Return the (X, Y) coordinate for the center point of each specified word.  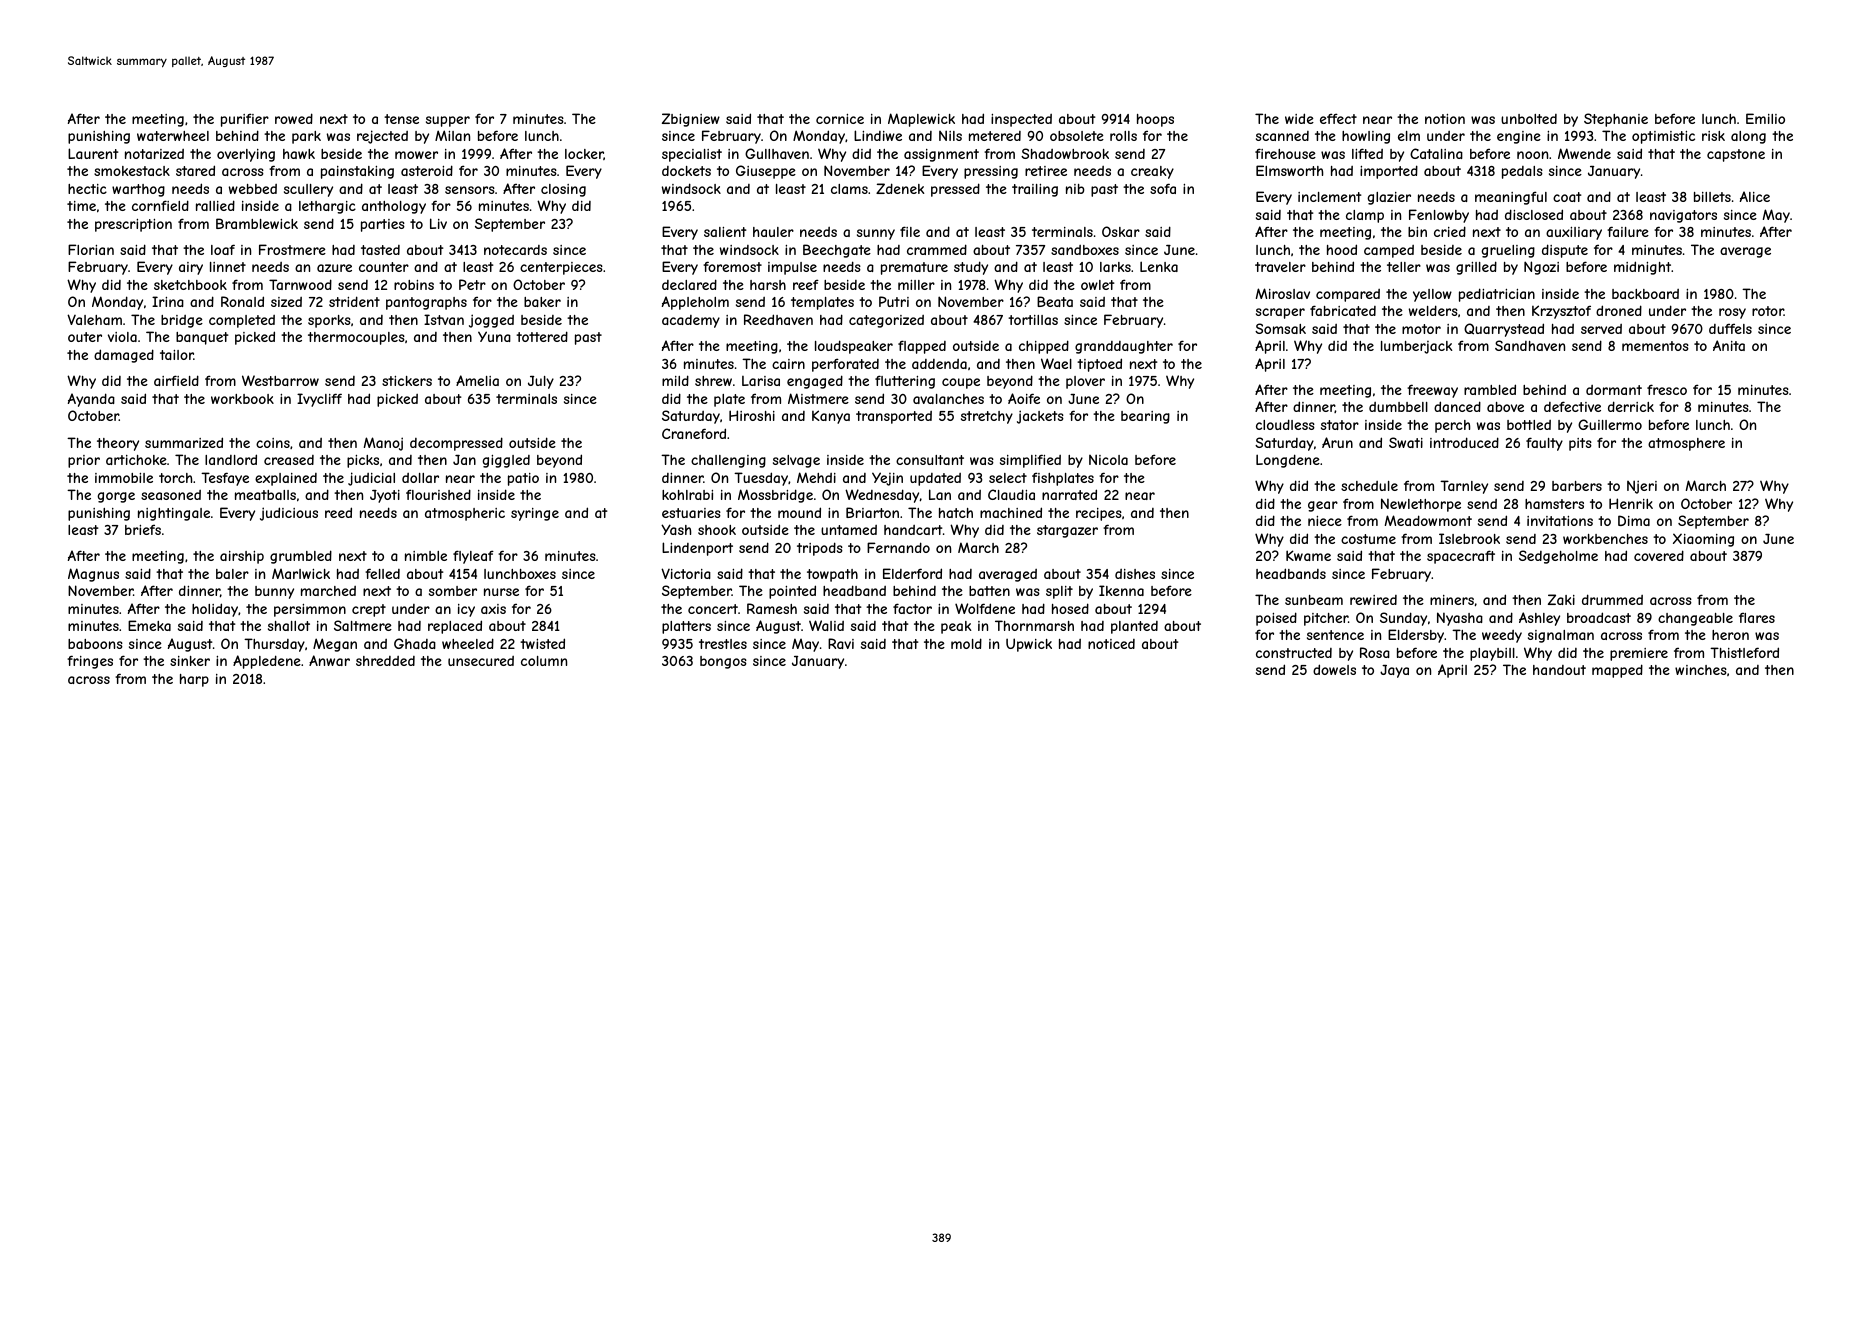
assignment (941, 155)
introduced (1464, 442)
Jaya (1394, 671)
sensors (470, 190)
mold (966, 643)
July (541, 382)
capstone (1736, 155)
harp (194, 680)
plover (1085, 382)
